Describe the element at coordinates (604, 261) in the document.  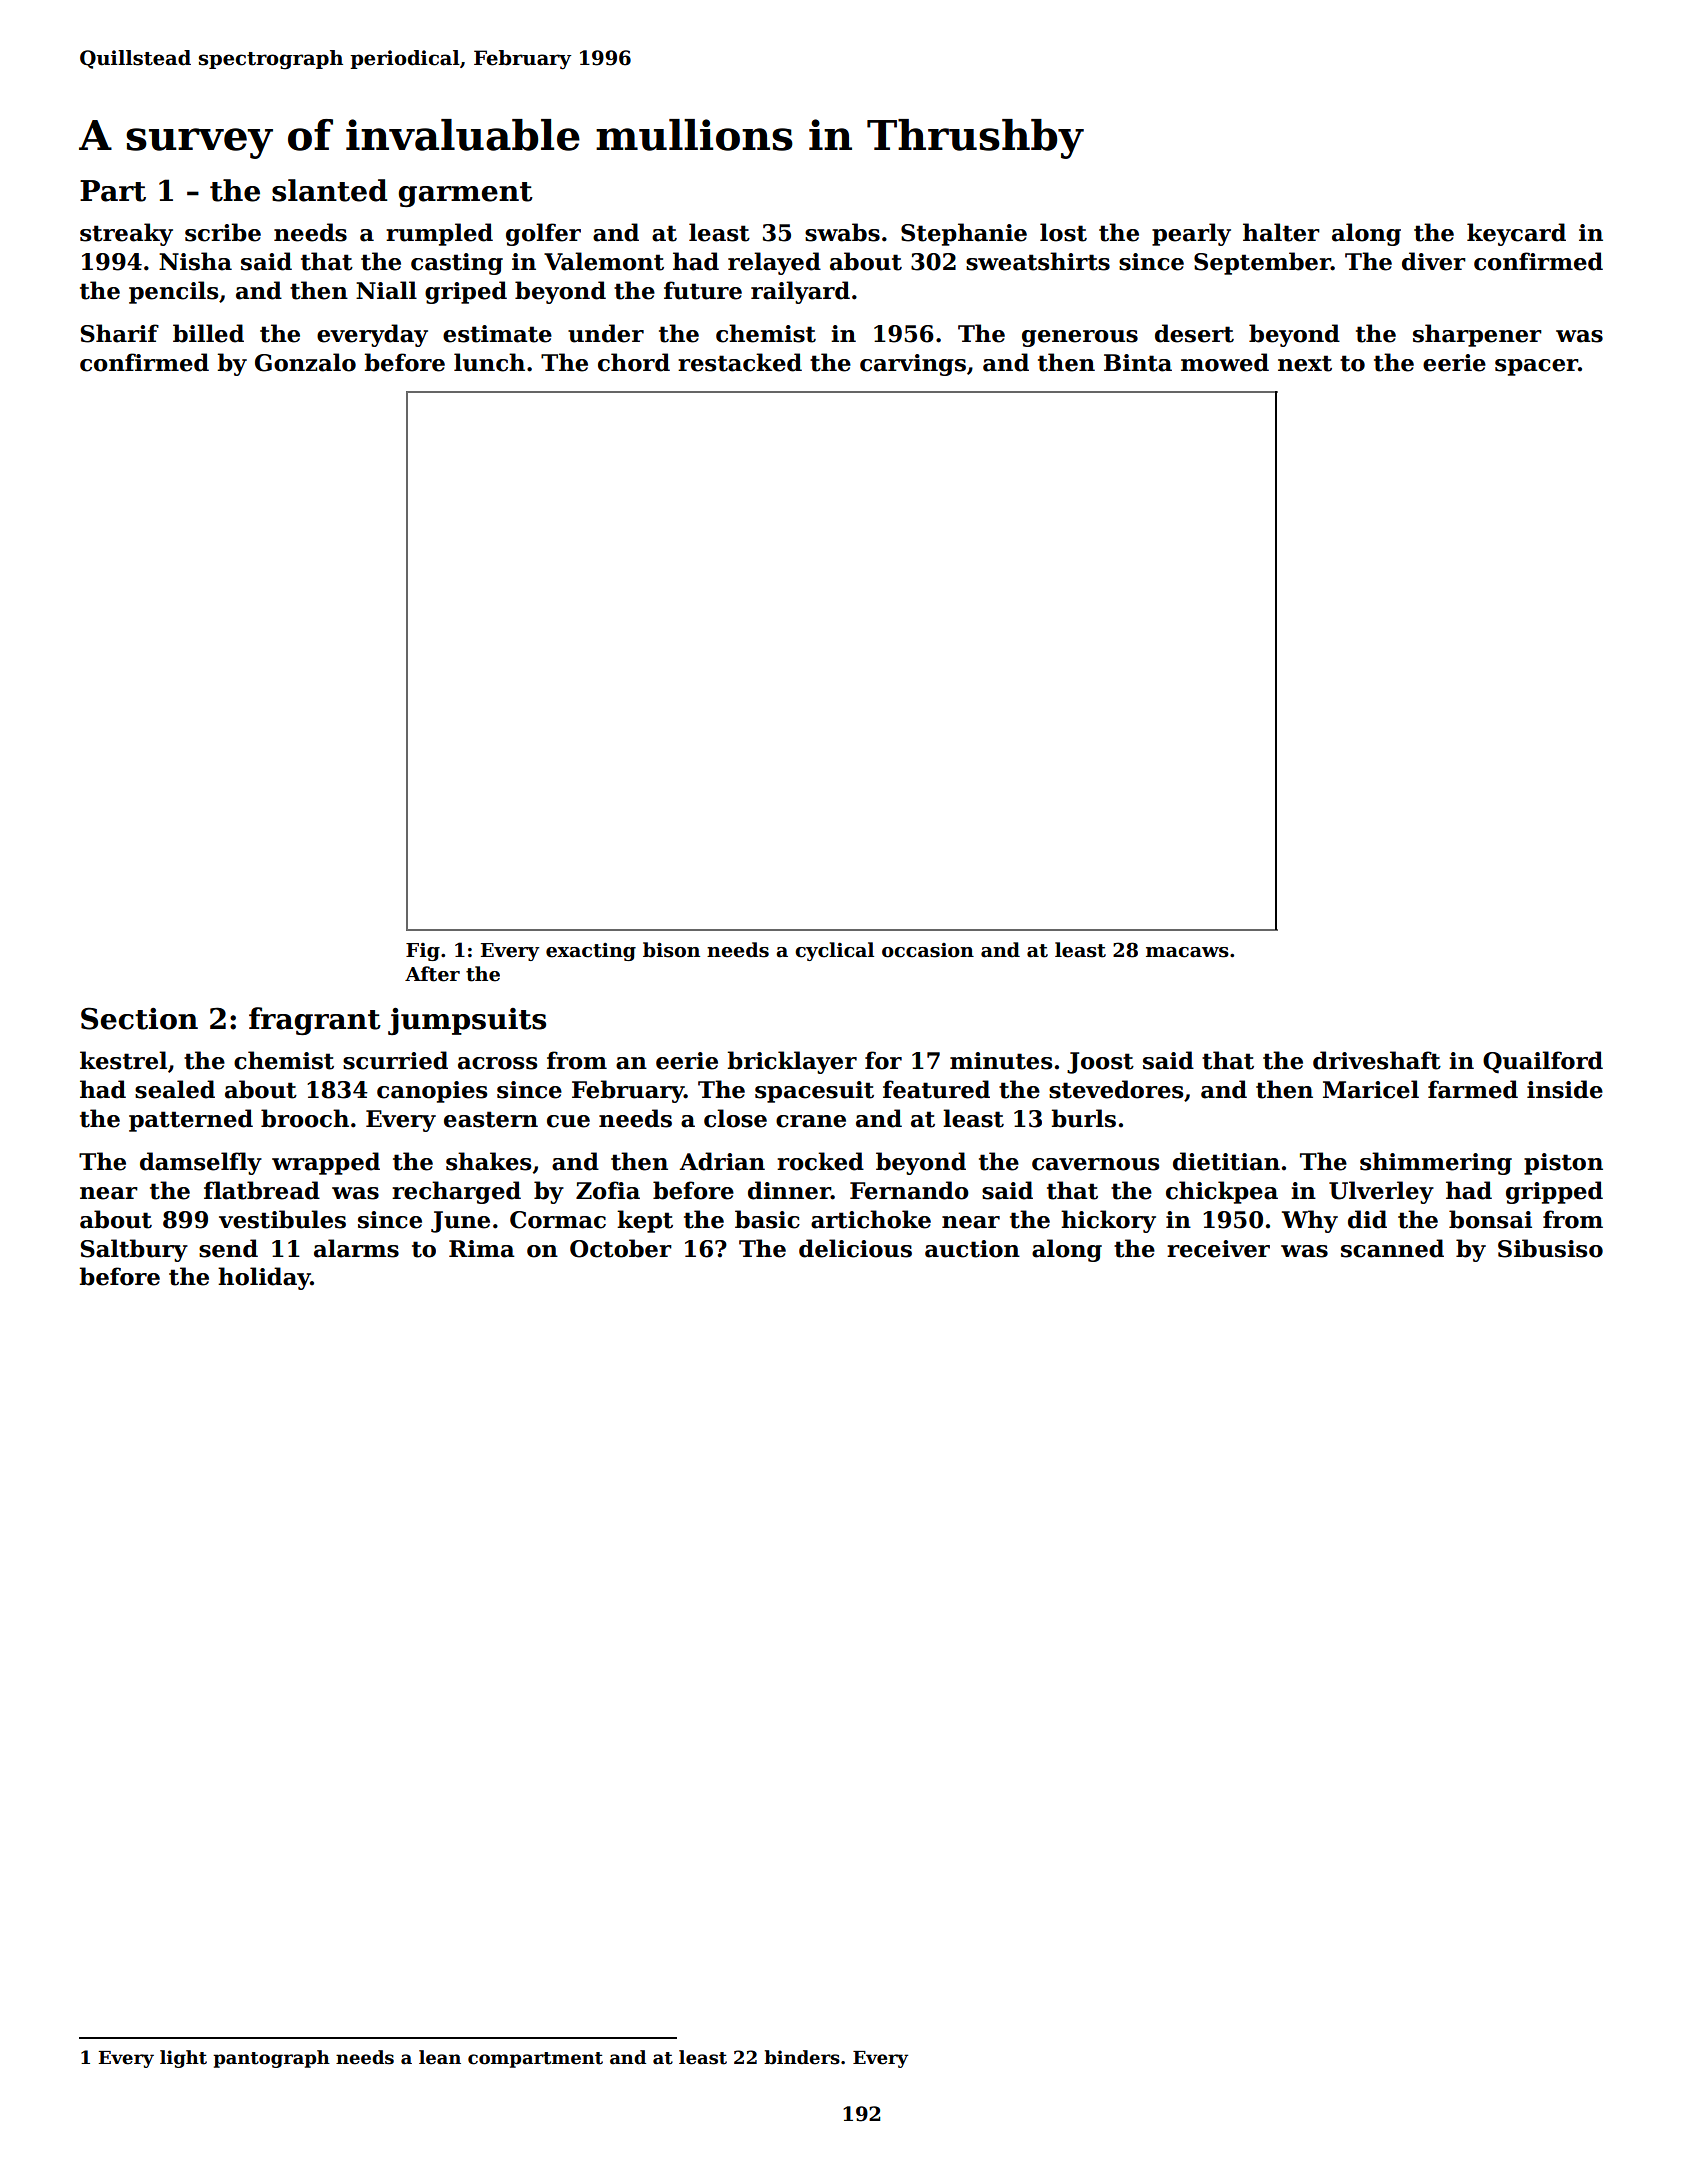
I see `Valemont` at that location.
